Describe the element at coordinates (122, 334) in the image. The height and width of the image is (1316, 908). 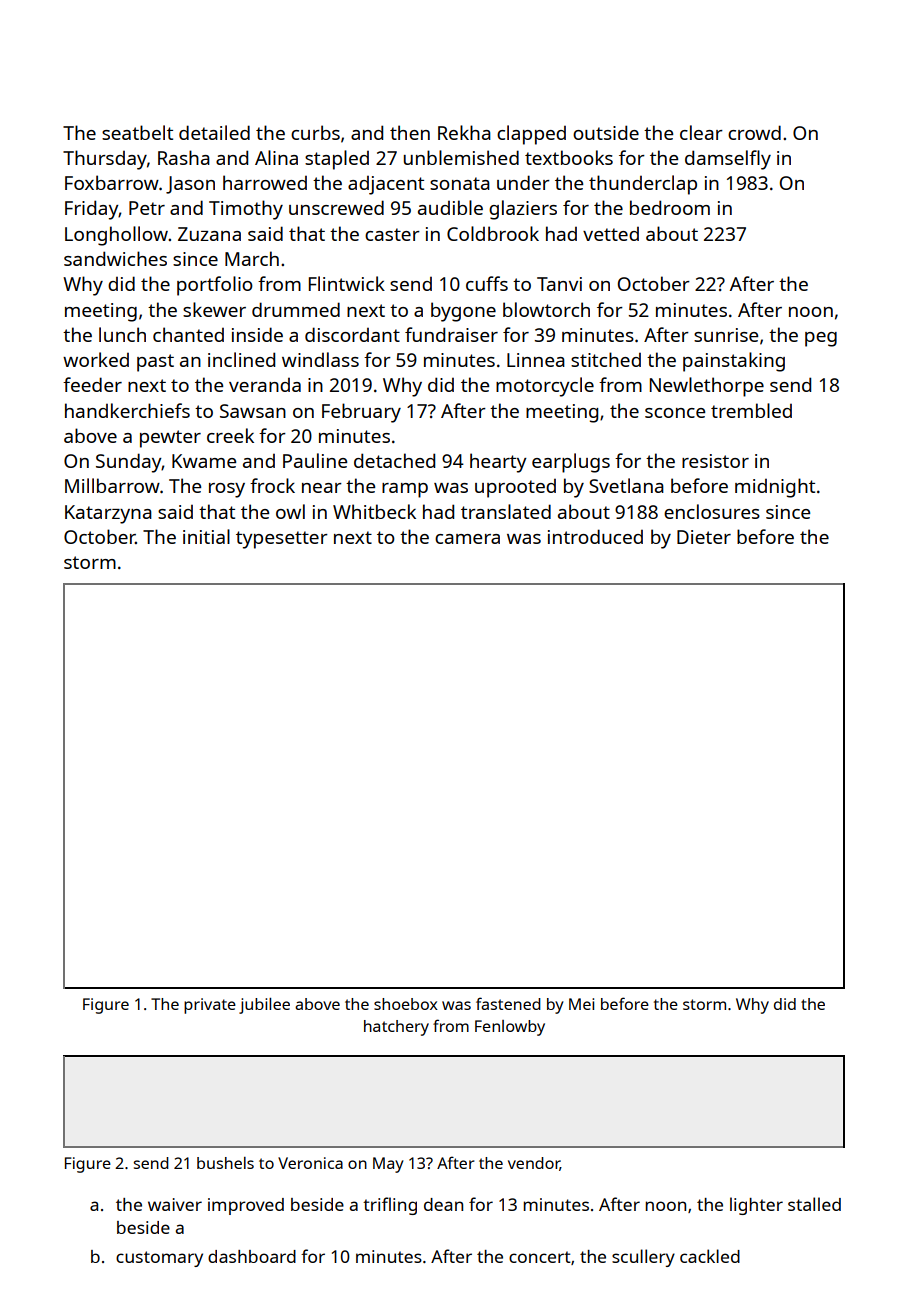
I see `lunch` at that location.
